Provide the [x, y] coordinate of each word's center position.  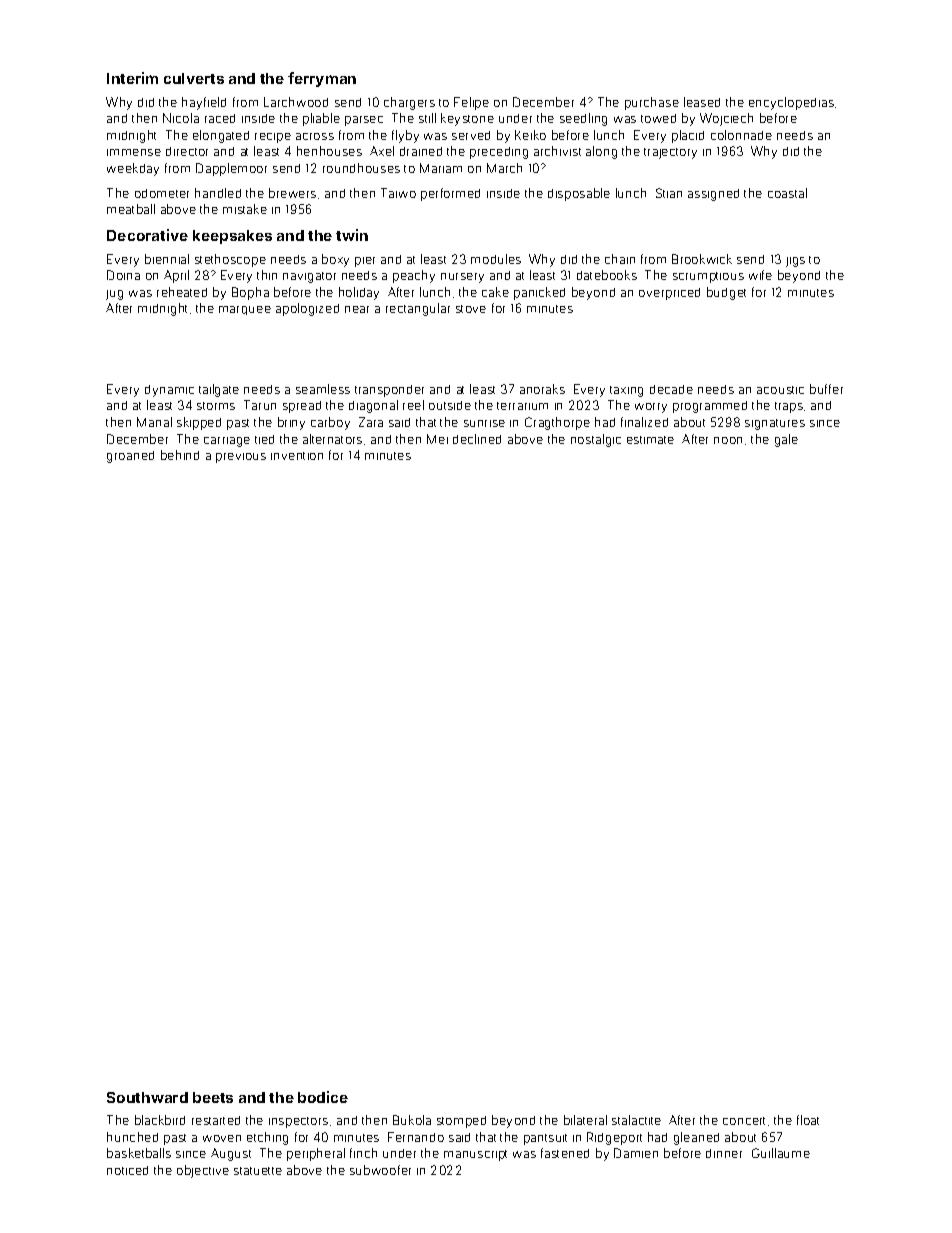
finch [363, 1153]
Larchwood [296, 102]
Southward [147, 1097]
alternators [332, 439]
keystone [467, 119]
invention [297, 456]
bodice [323, 1097]
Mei [437, 439]
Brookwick [702, 259]
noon [728, 440]
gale [786, 440]
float [808, 1120]
